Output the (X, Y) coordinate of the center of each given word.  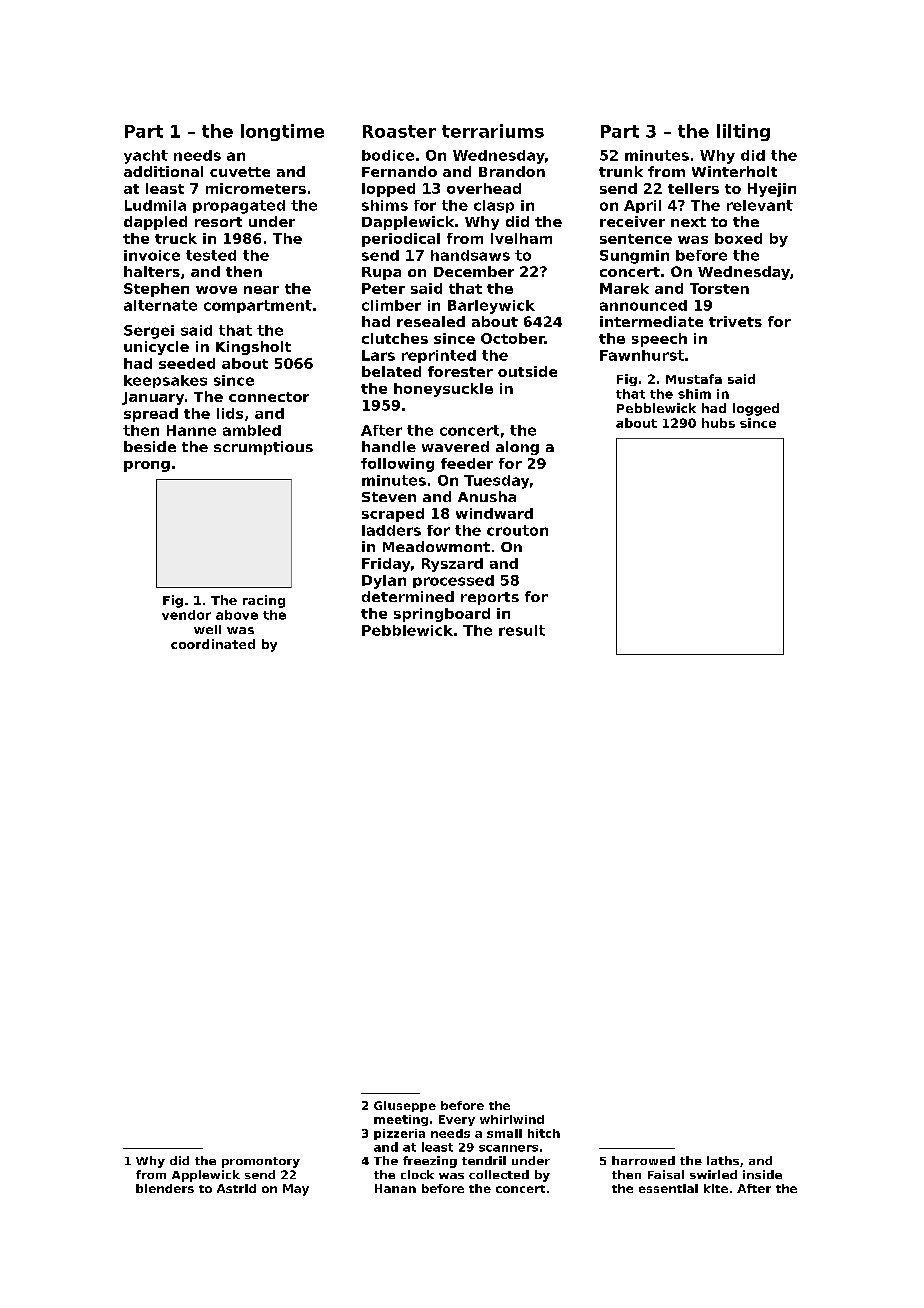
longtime (282, 132)
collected (499, 1174)
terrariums (493, 131)
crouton (517, 530)
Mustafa (694, 379)
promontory (261, 1162)
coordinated (213, 644)
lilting (743, 132)
